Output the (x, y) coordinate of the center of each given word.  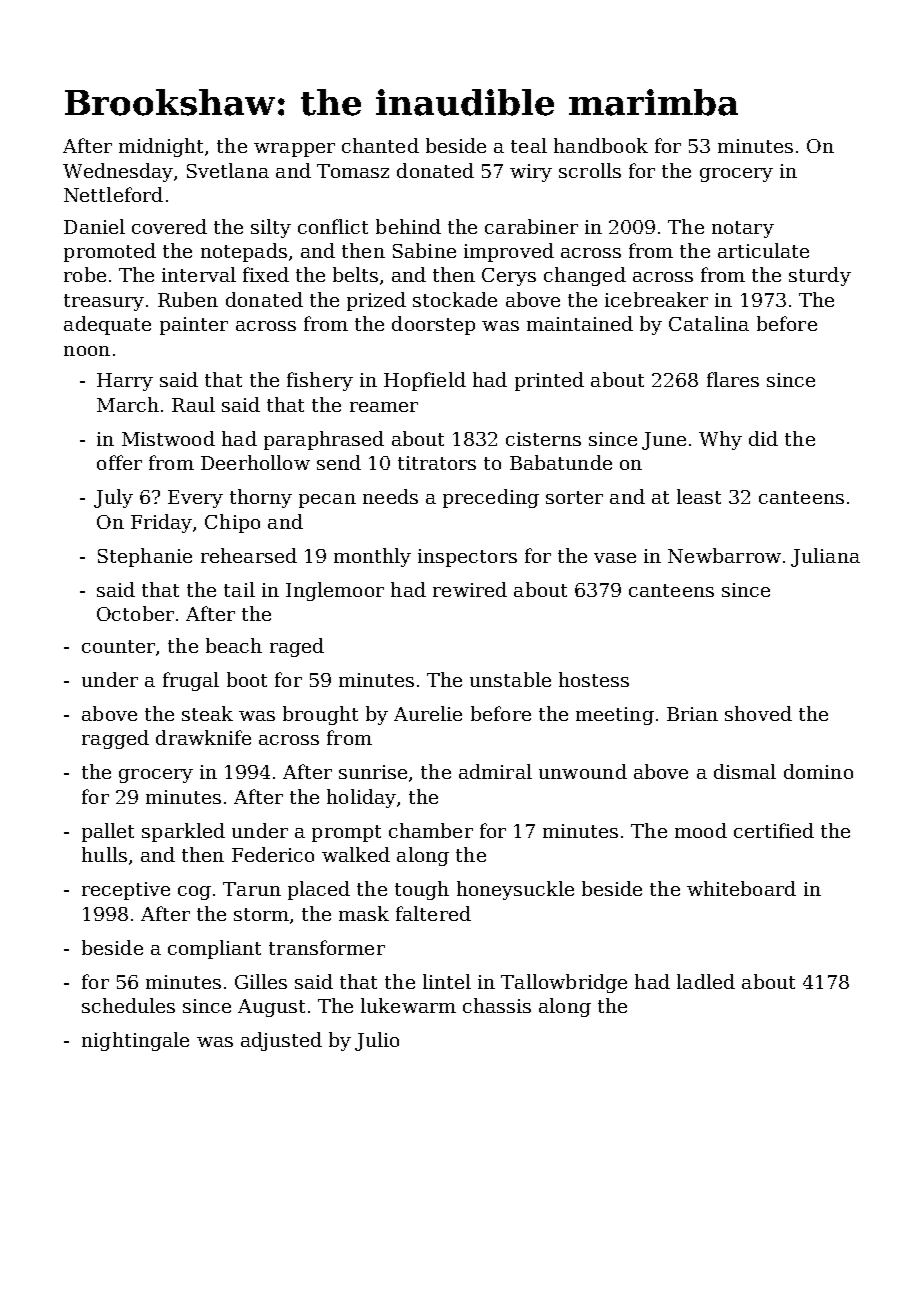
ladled (706, 981)
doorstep (433, 325)
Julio (377, 1041)
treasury (104, 302)
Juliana (825, 557)
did (763, 438)
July (113, 498)
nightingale (135, 1041)
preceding (491, 498)
